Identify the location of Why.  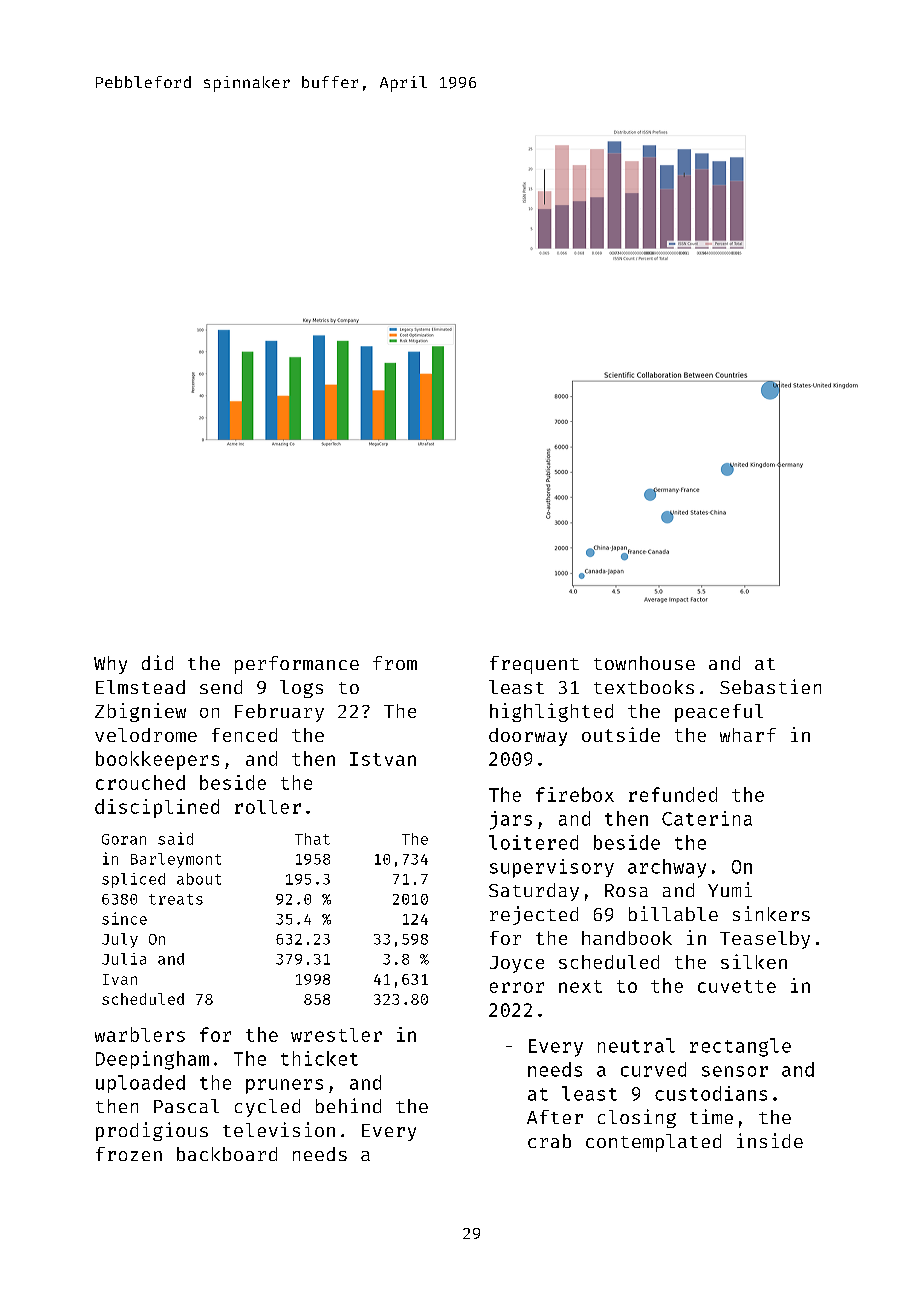
(110, 665).
